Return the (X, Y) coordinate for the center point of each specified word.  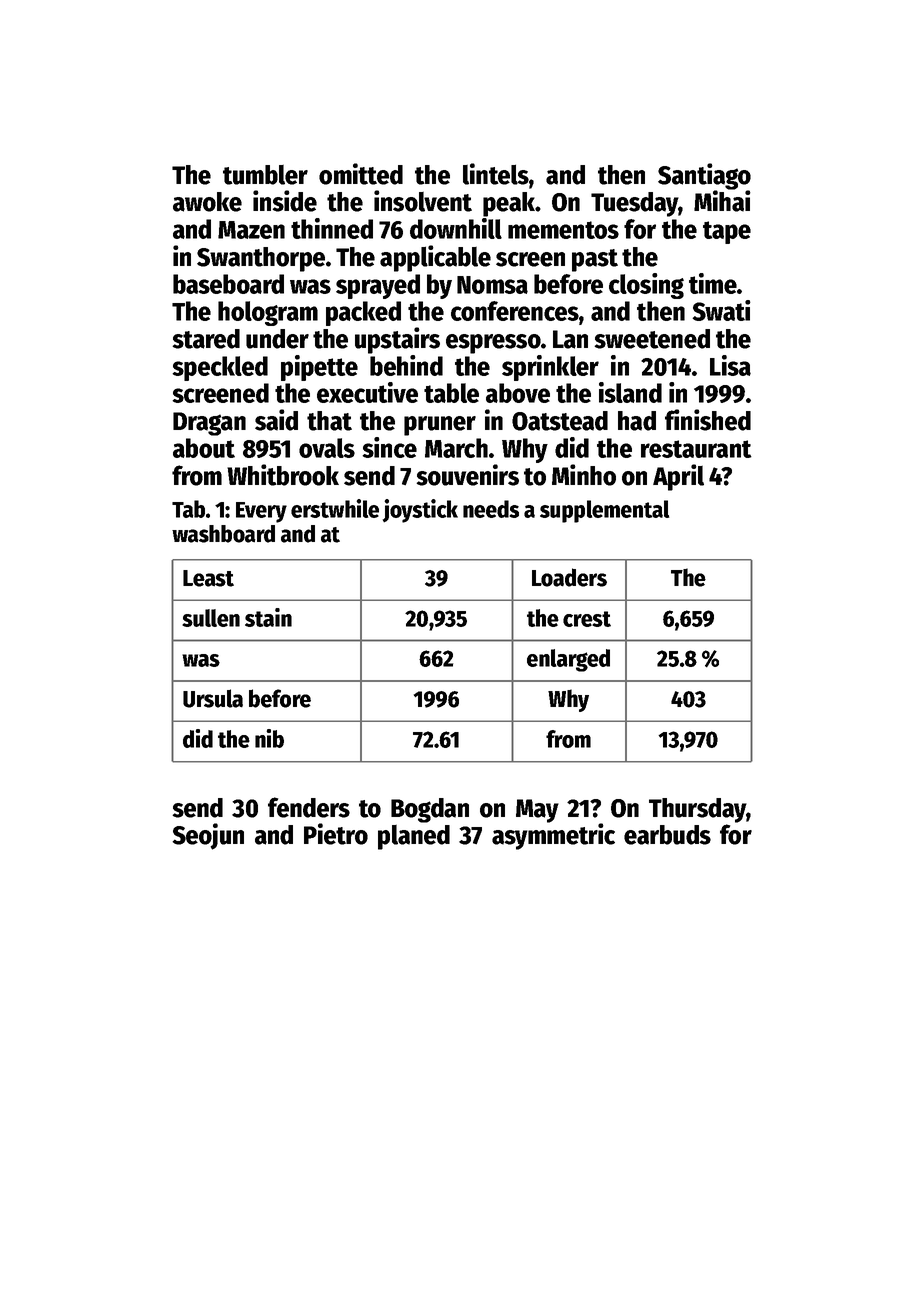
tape (727, 232)
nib (269, 738)
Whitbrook (283, 475)
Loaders (569, 577)
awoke (207, 202)
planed (414, 837)
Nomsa (492, 285)
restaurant (696, 449)
